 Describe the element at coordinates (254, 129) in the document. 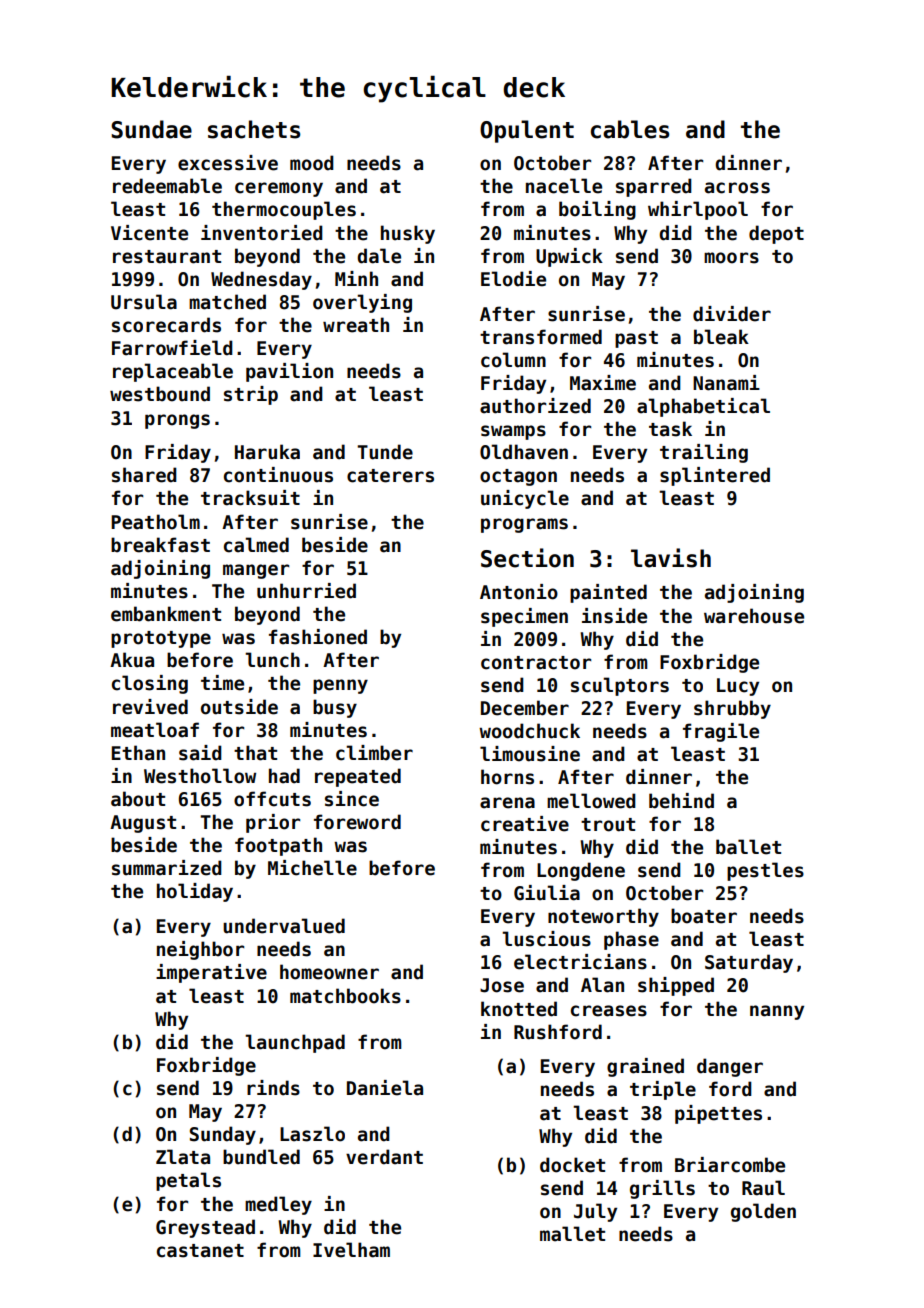

I see `sachets` at that location.
